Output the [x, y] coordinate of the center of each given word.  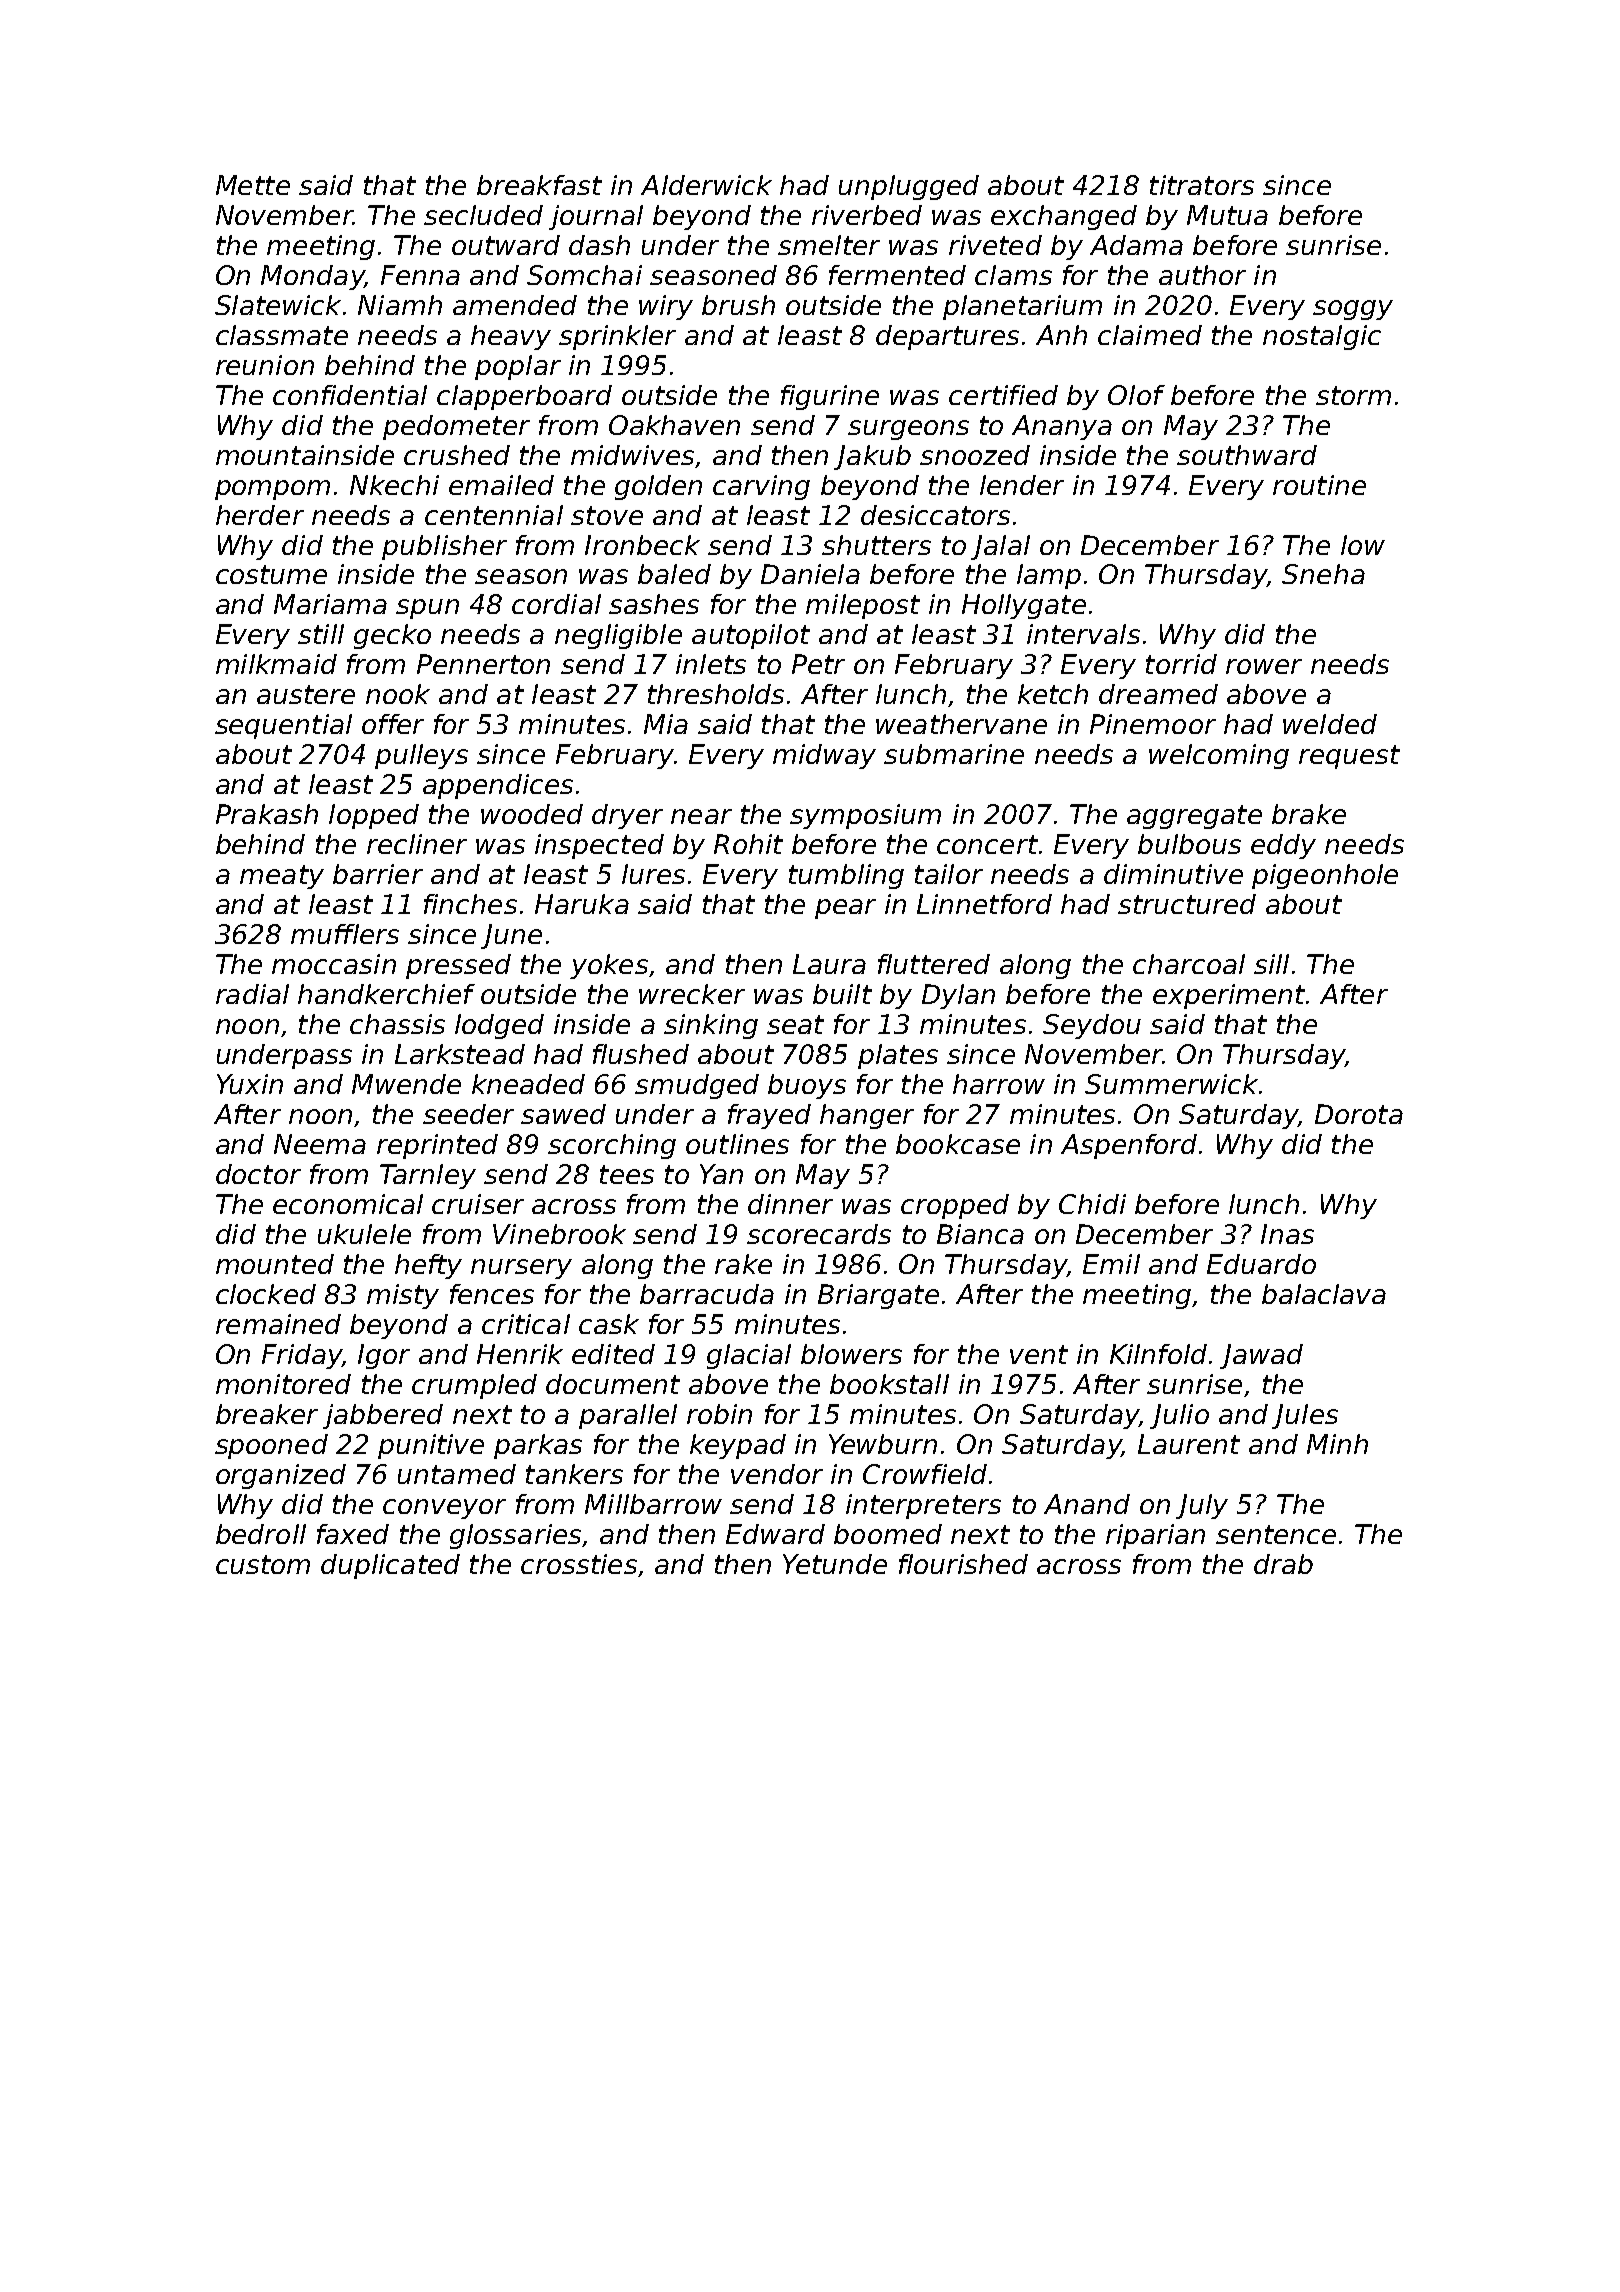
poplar [518, 367]
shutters [876, 545]
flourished [963, 1564]
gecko [392, 636]
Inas [1287, 1234]
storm [1353, 395]
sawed [563, 1114]
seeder [468, 1114]
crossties [579, 1564]
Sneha [1323, 574]
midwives [632, 455]
